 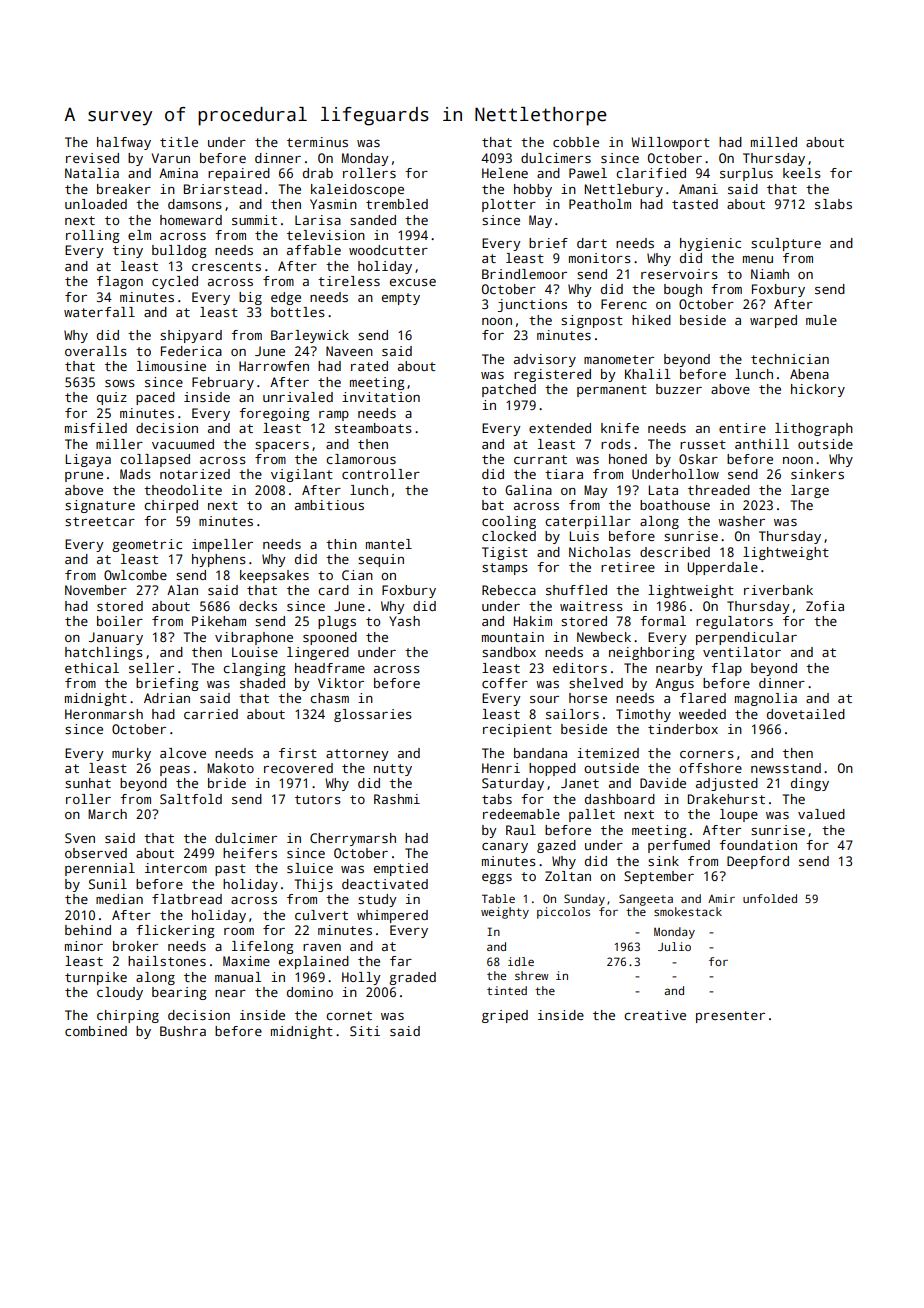 What do you see at coordinates (254, 220) in the screenshot?
I see `summit` at bounding box center [254, 220].
